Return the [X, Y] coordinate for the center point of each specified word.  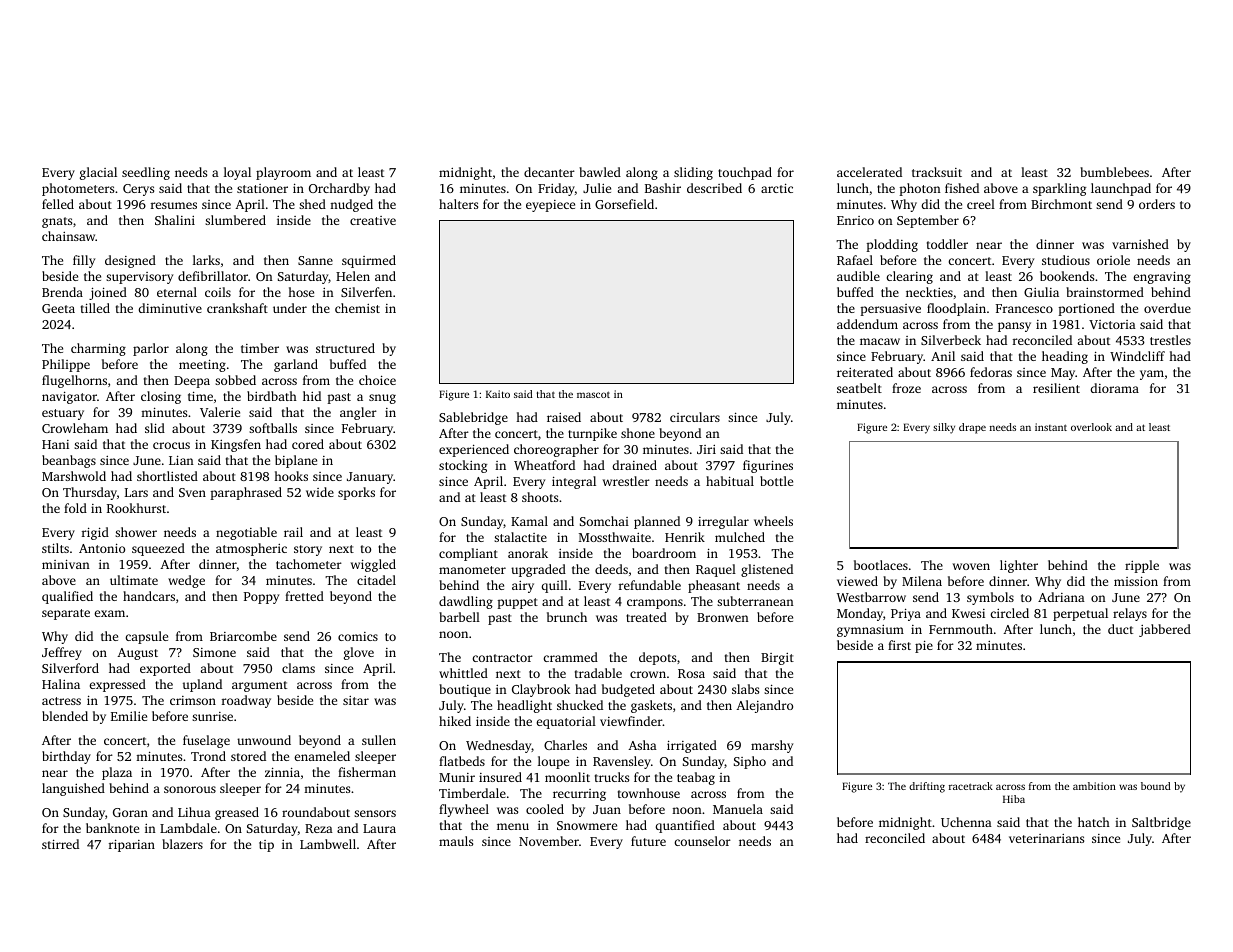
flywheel [464, 810]
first [899, 645]
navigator [69, 397]
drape [972, 428]
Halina [61, 684]
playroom [283, 173]
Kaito [498, 394]
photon [920, 189]
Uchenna [966, 822]
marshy [772, 746]
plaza [117, 773]
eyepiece [550, 206]
